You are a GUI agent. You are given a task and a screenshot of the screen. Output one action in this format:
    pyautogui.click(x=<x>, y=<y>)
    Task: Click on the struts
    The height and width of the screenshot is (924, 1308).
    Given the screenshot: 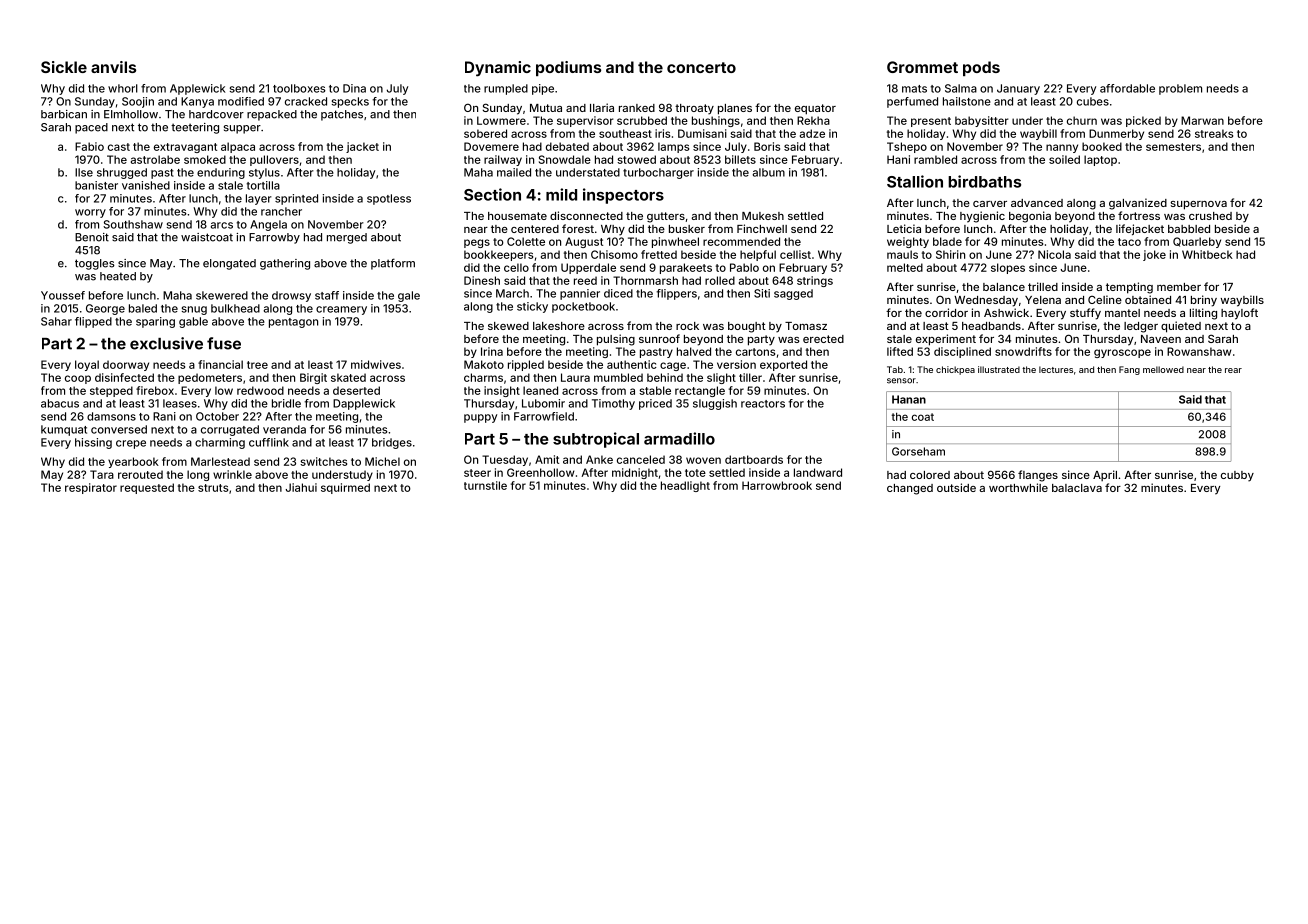 What is the action you would take?
    pyautogui.click(x=213, y=488)
